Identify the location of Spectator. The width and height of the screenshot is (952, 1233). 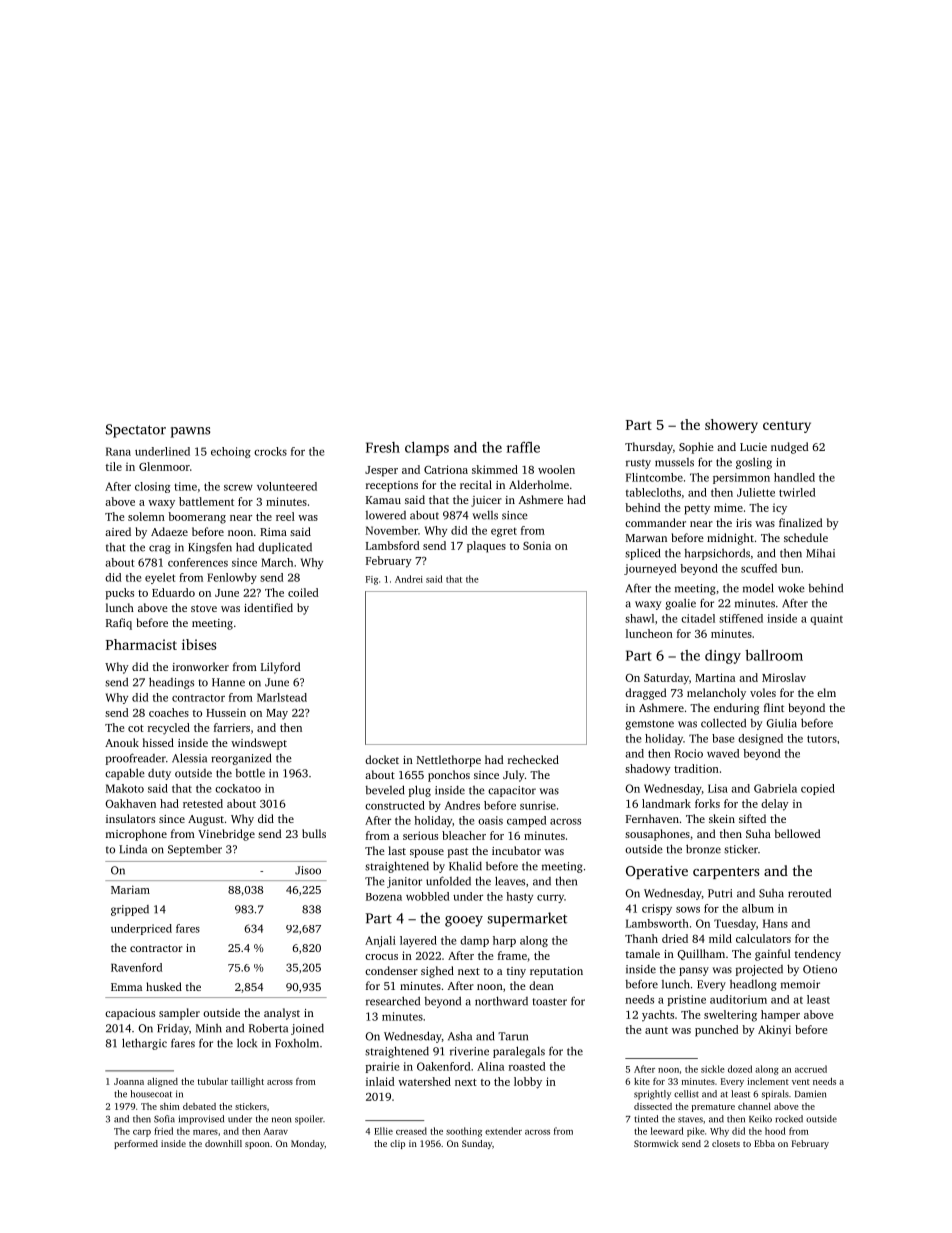
(136, 431).
